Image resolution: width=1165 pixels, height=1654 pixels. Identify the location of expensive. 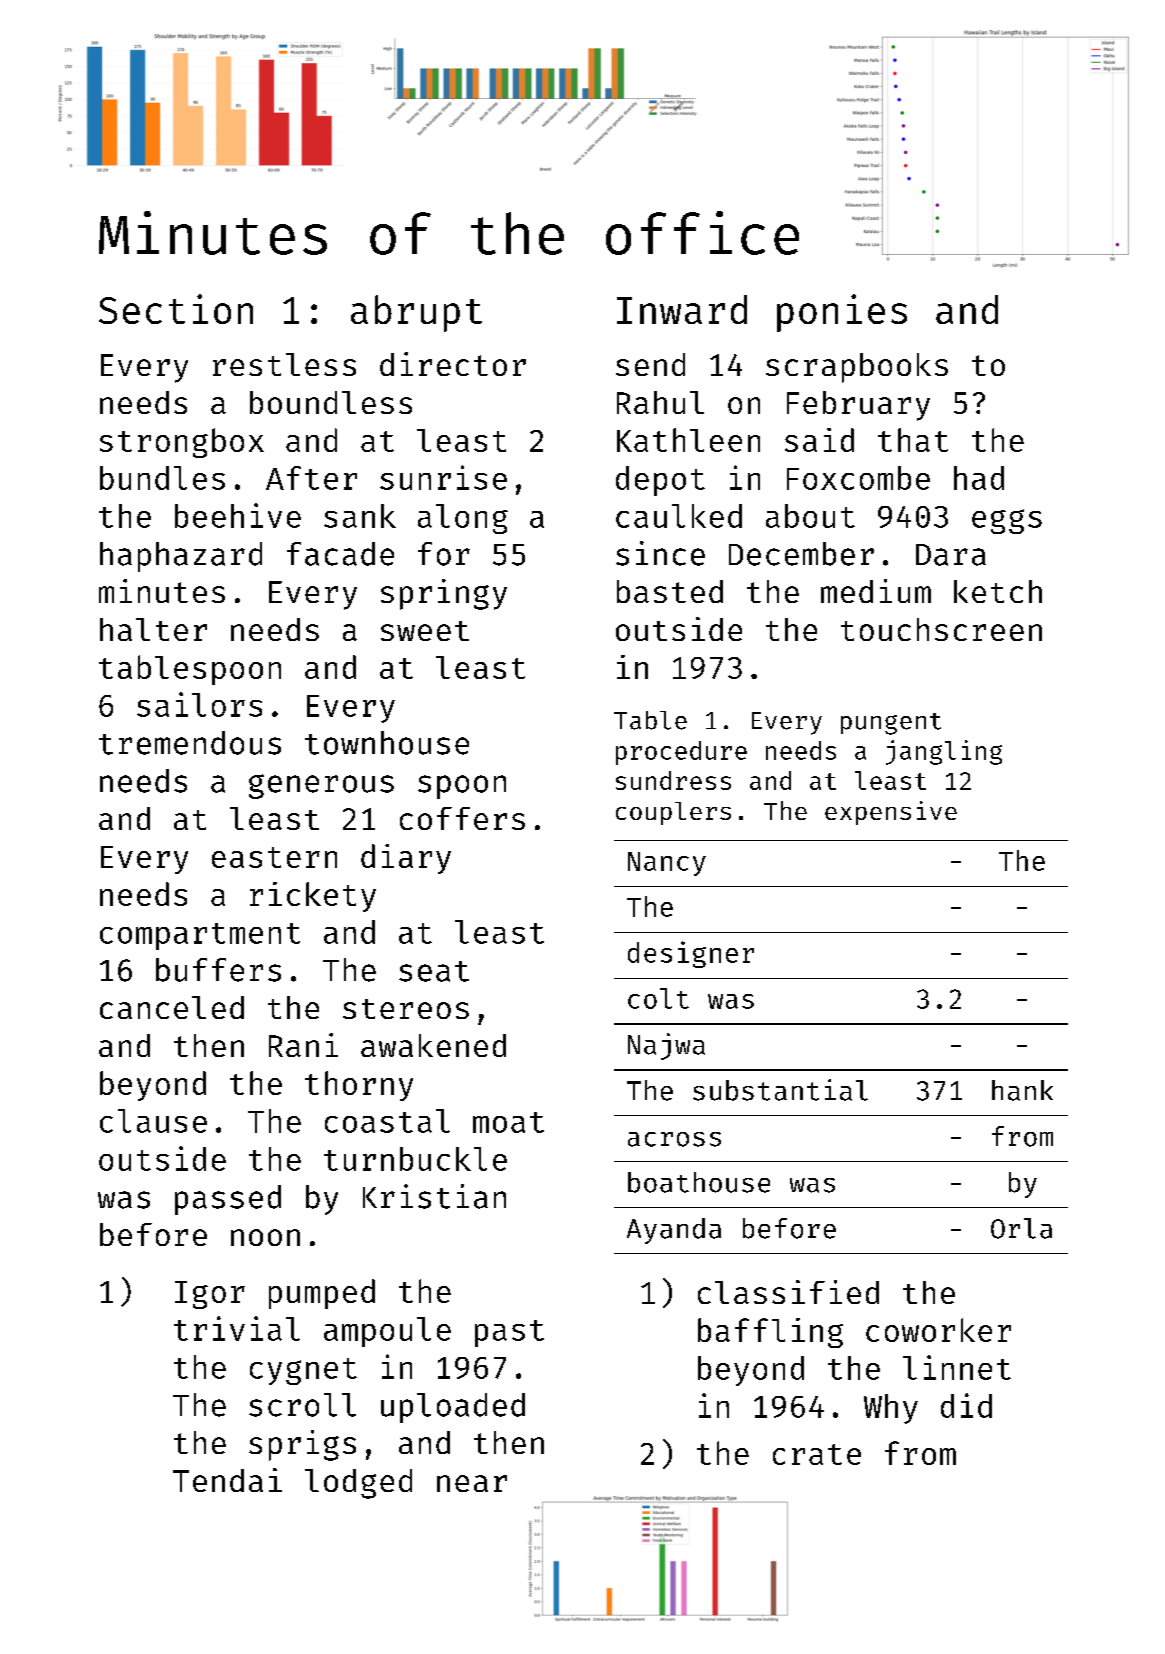
(891, 813).
